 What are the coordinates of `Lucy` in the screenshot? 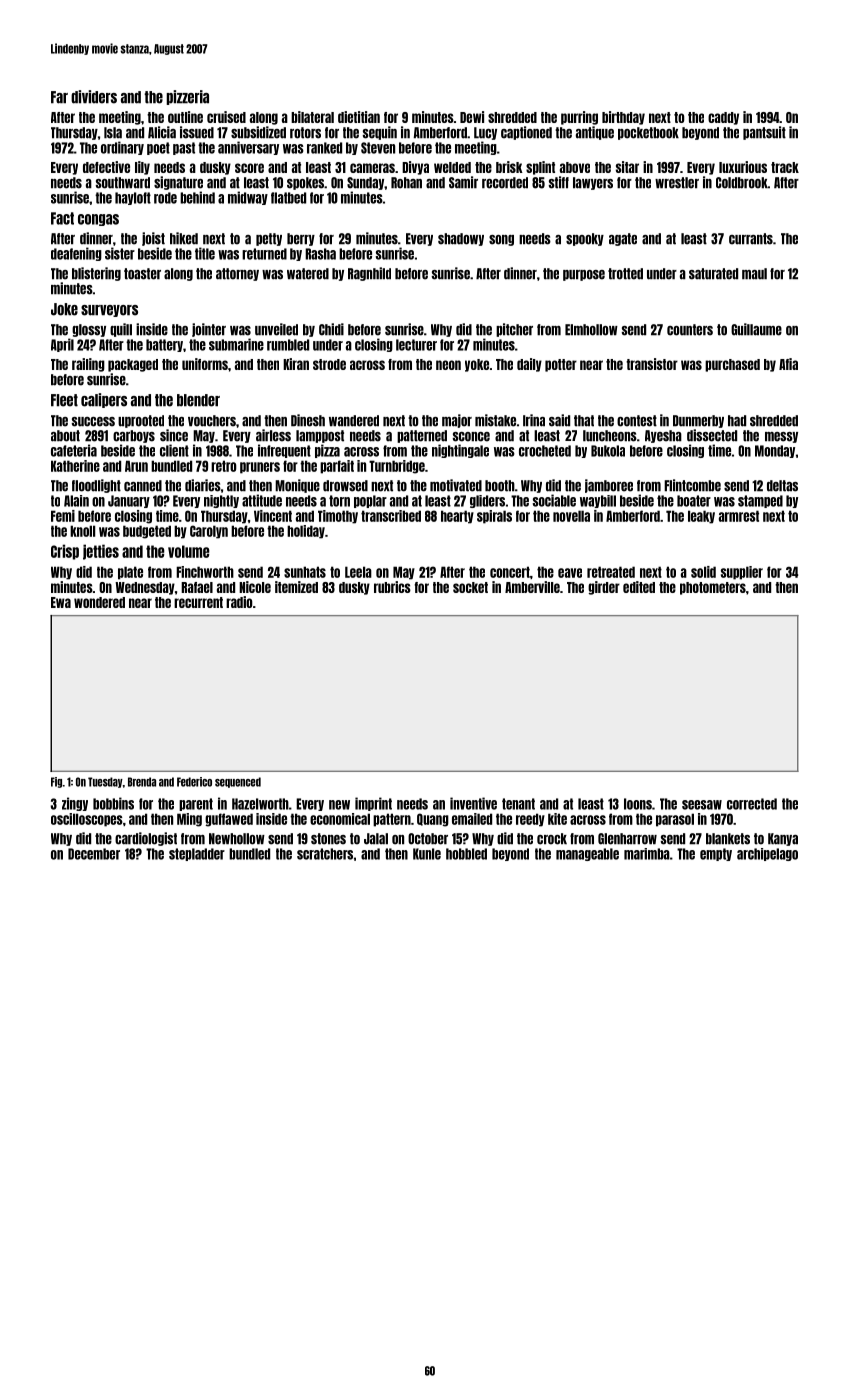 It's located at (485, 133).
